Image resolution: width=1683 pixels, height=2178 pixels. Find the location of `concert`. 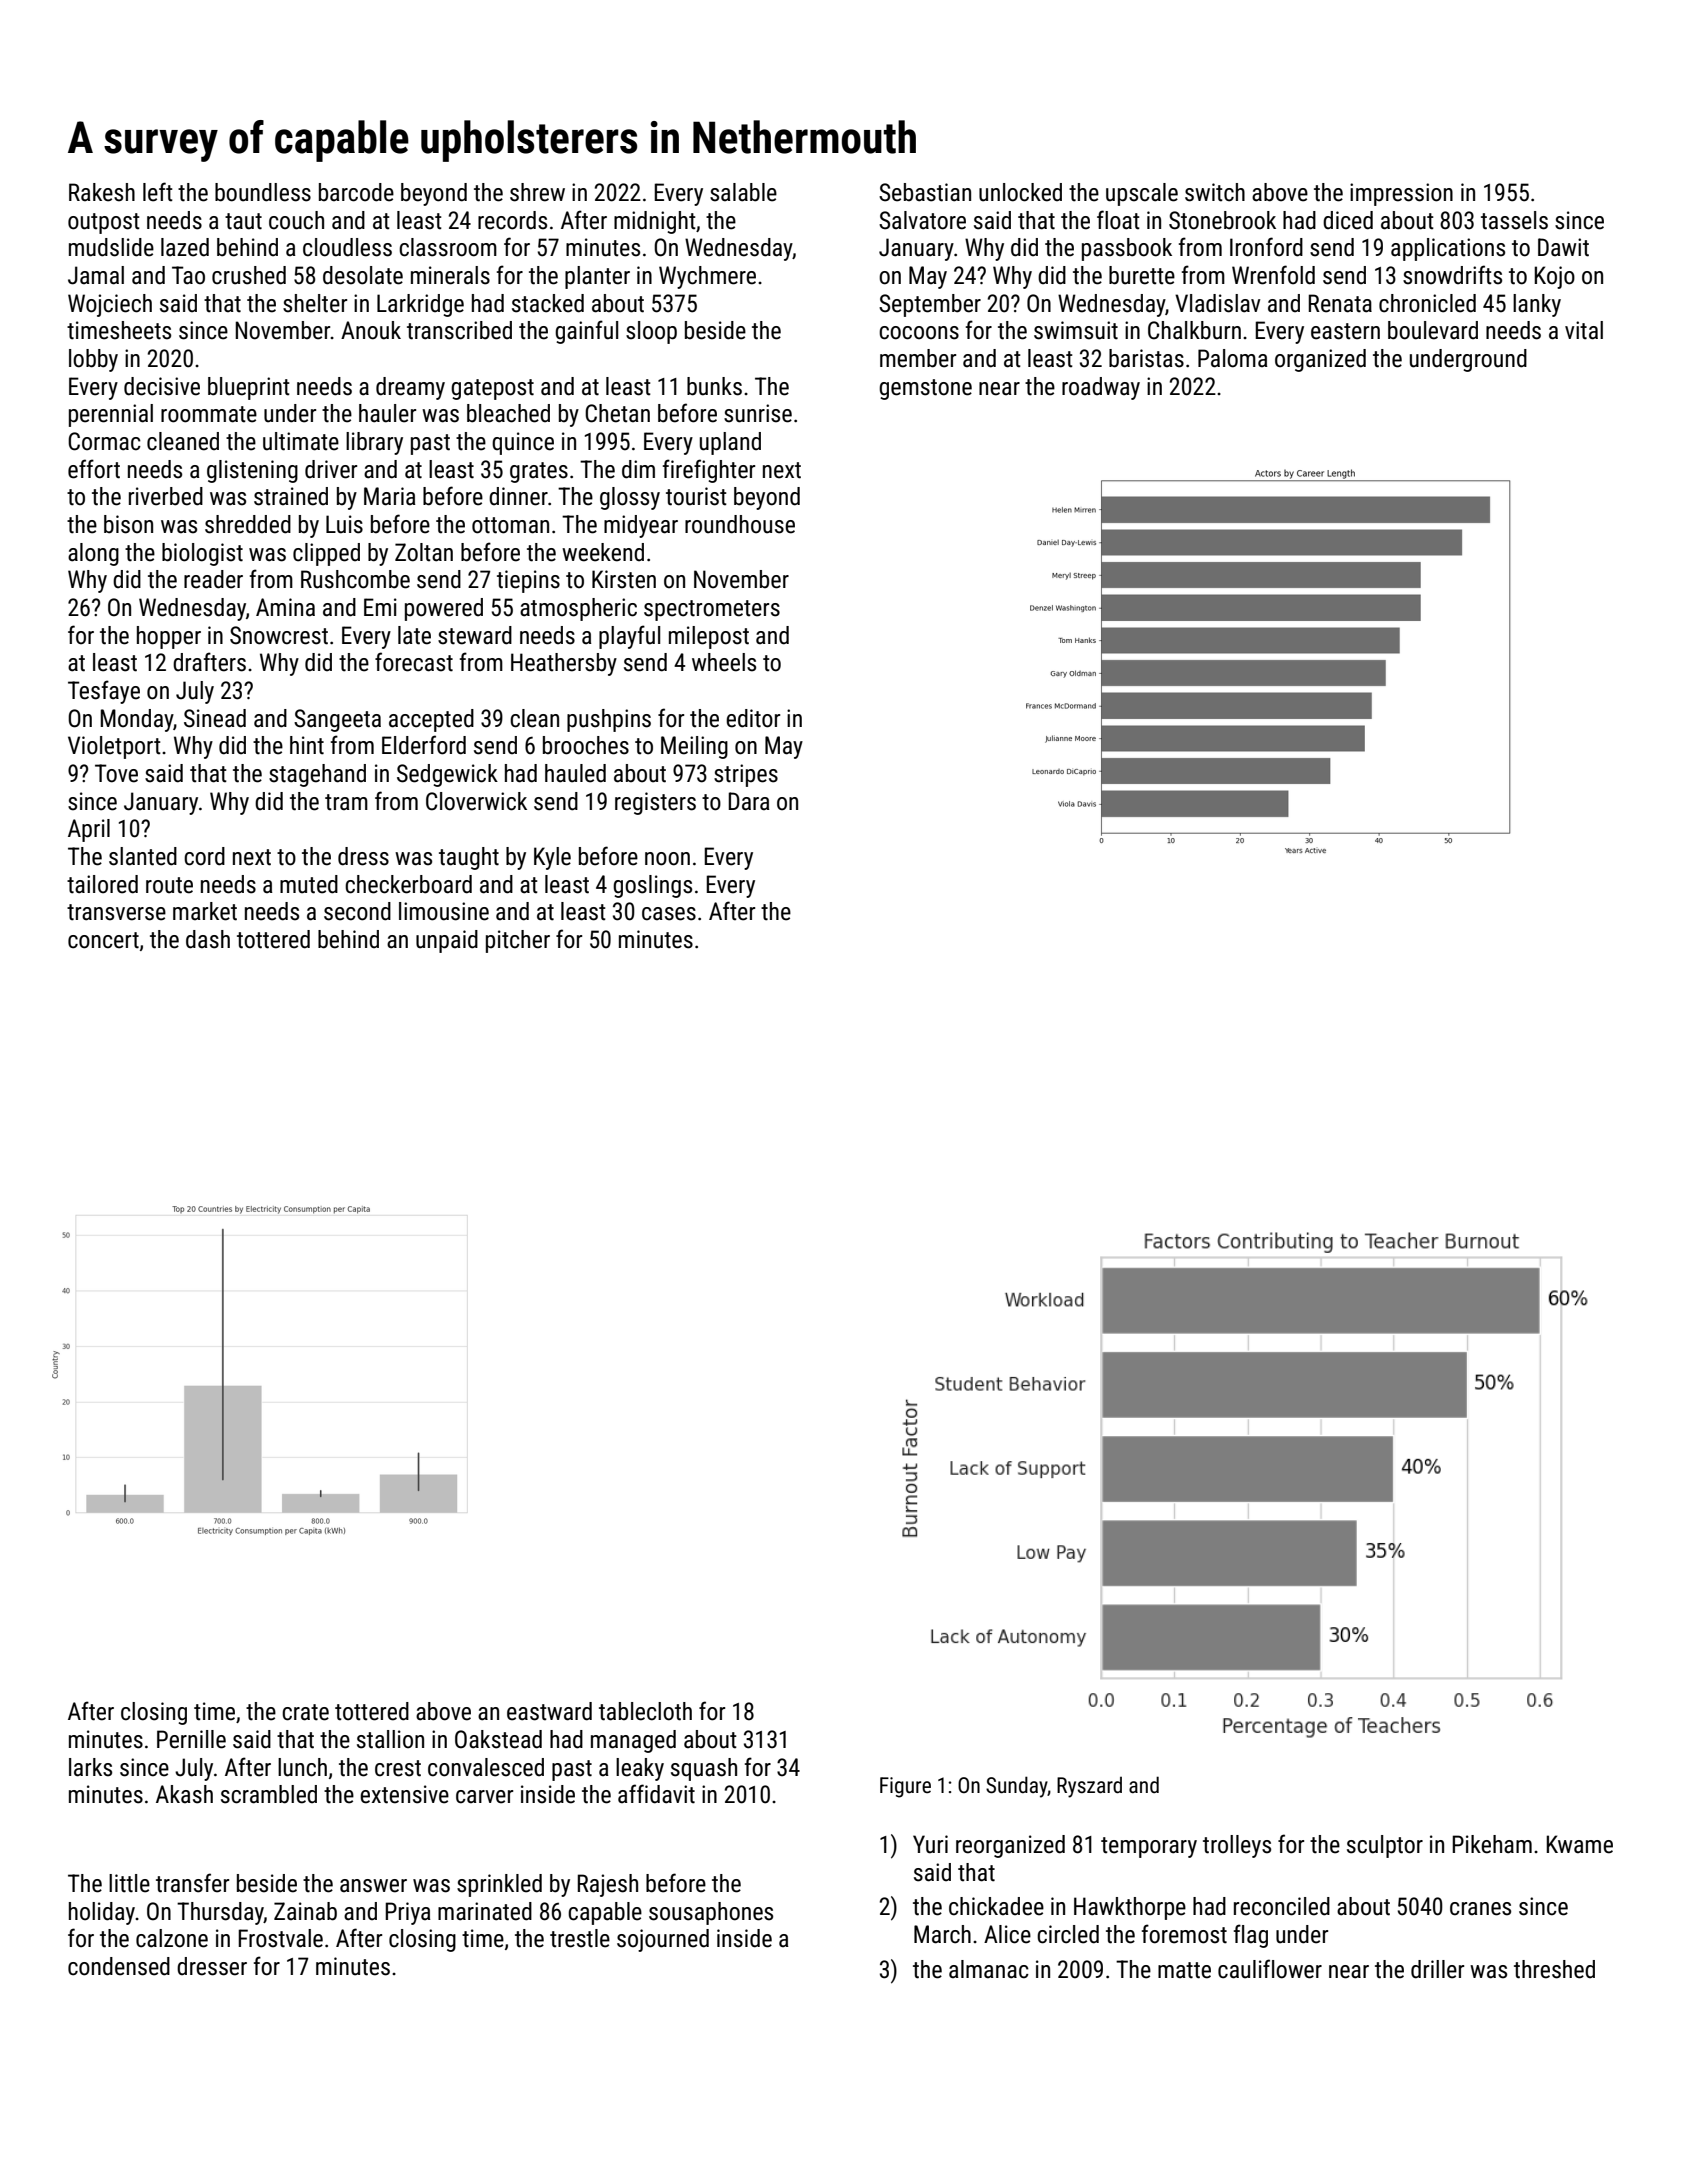

concert is located at coordinates (103, 940).
